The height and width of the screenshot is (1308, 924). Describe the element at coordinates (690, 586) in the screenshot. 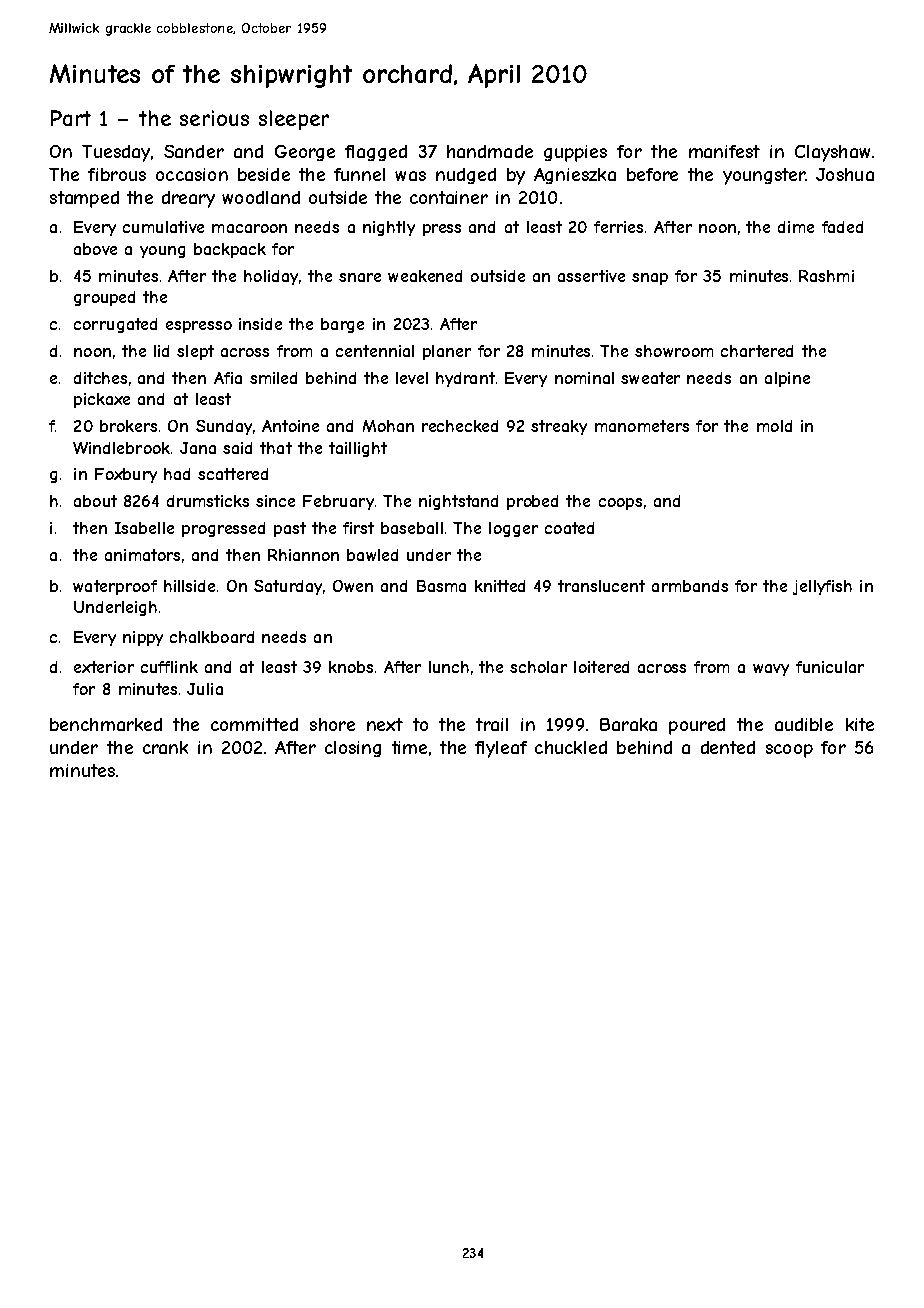

I see `armbands` at that location.
